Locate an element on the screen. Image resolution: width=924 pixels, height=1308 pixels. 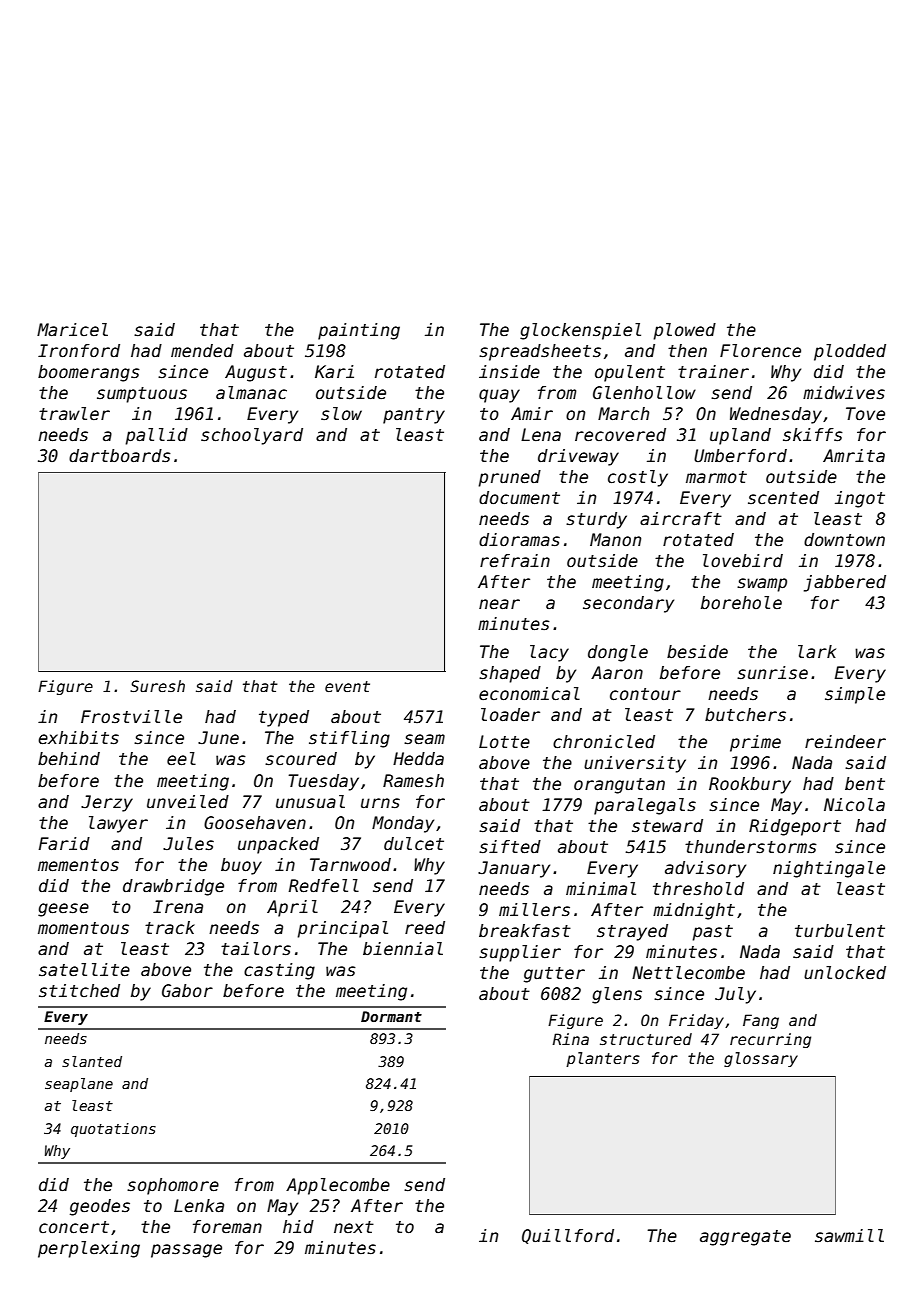
sawmill is located at coordinates (849, 1236).
